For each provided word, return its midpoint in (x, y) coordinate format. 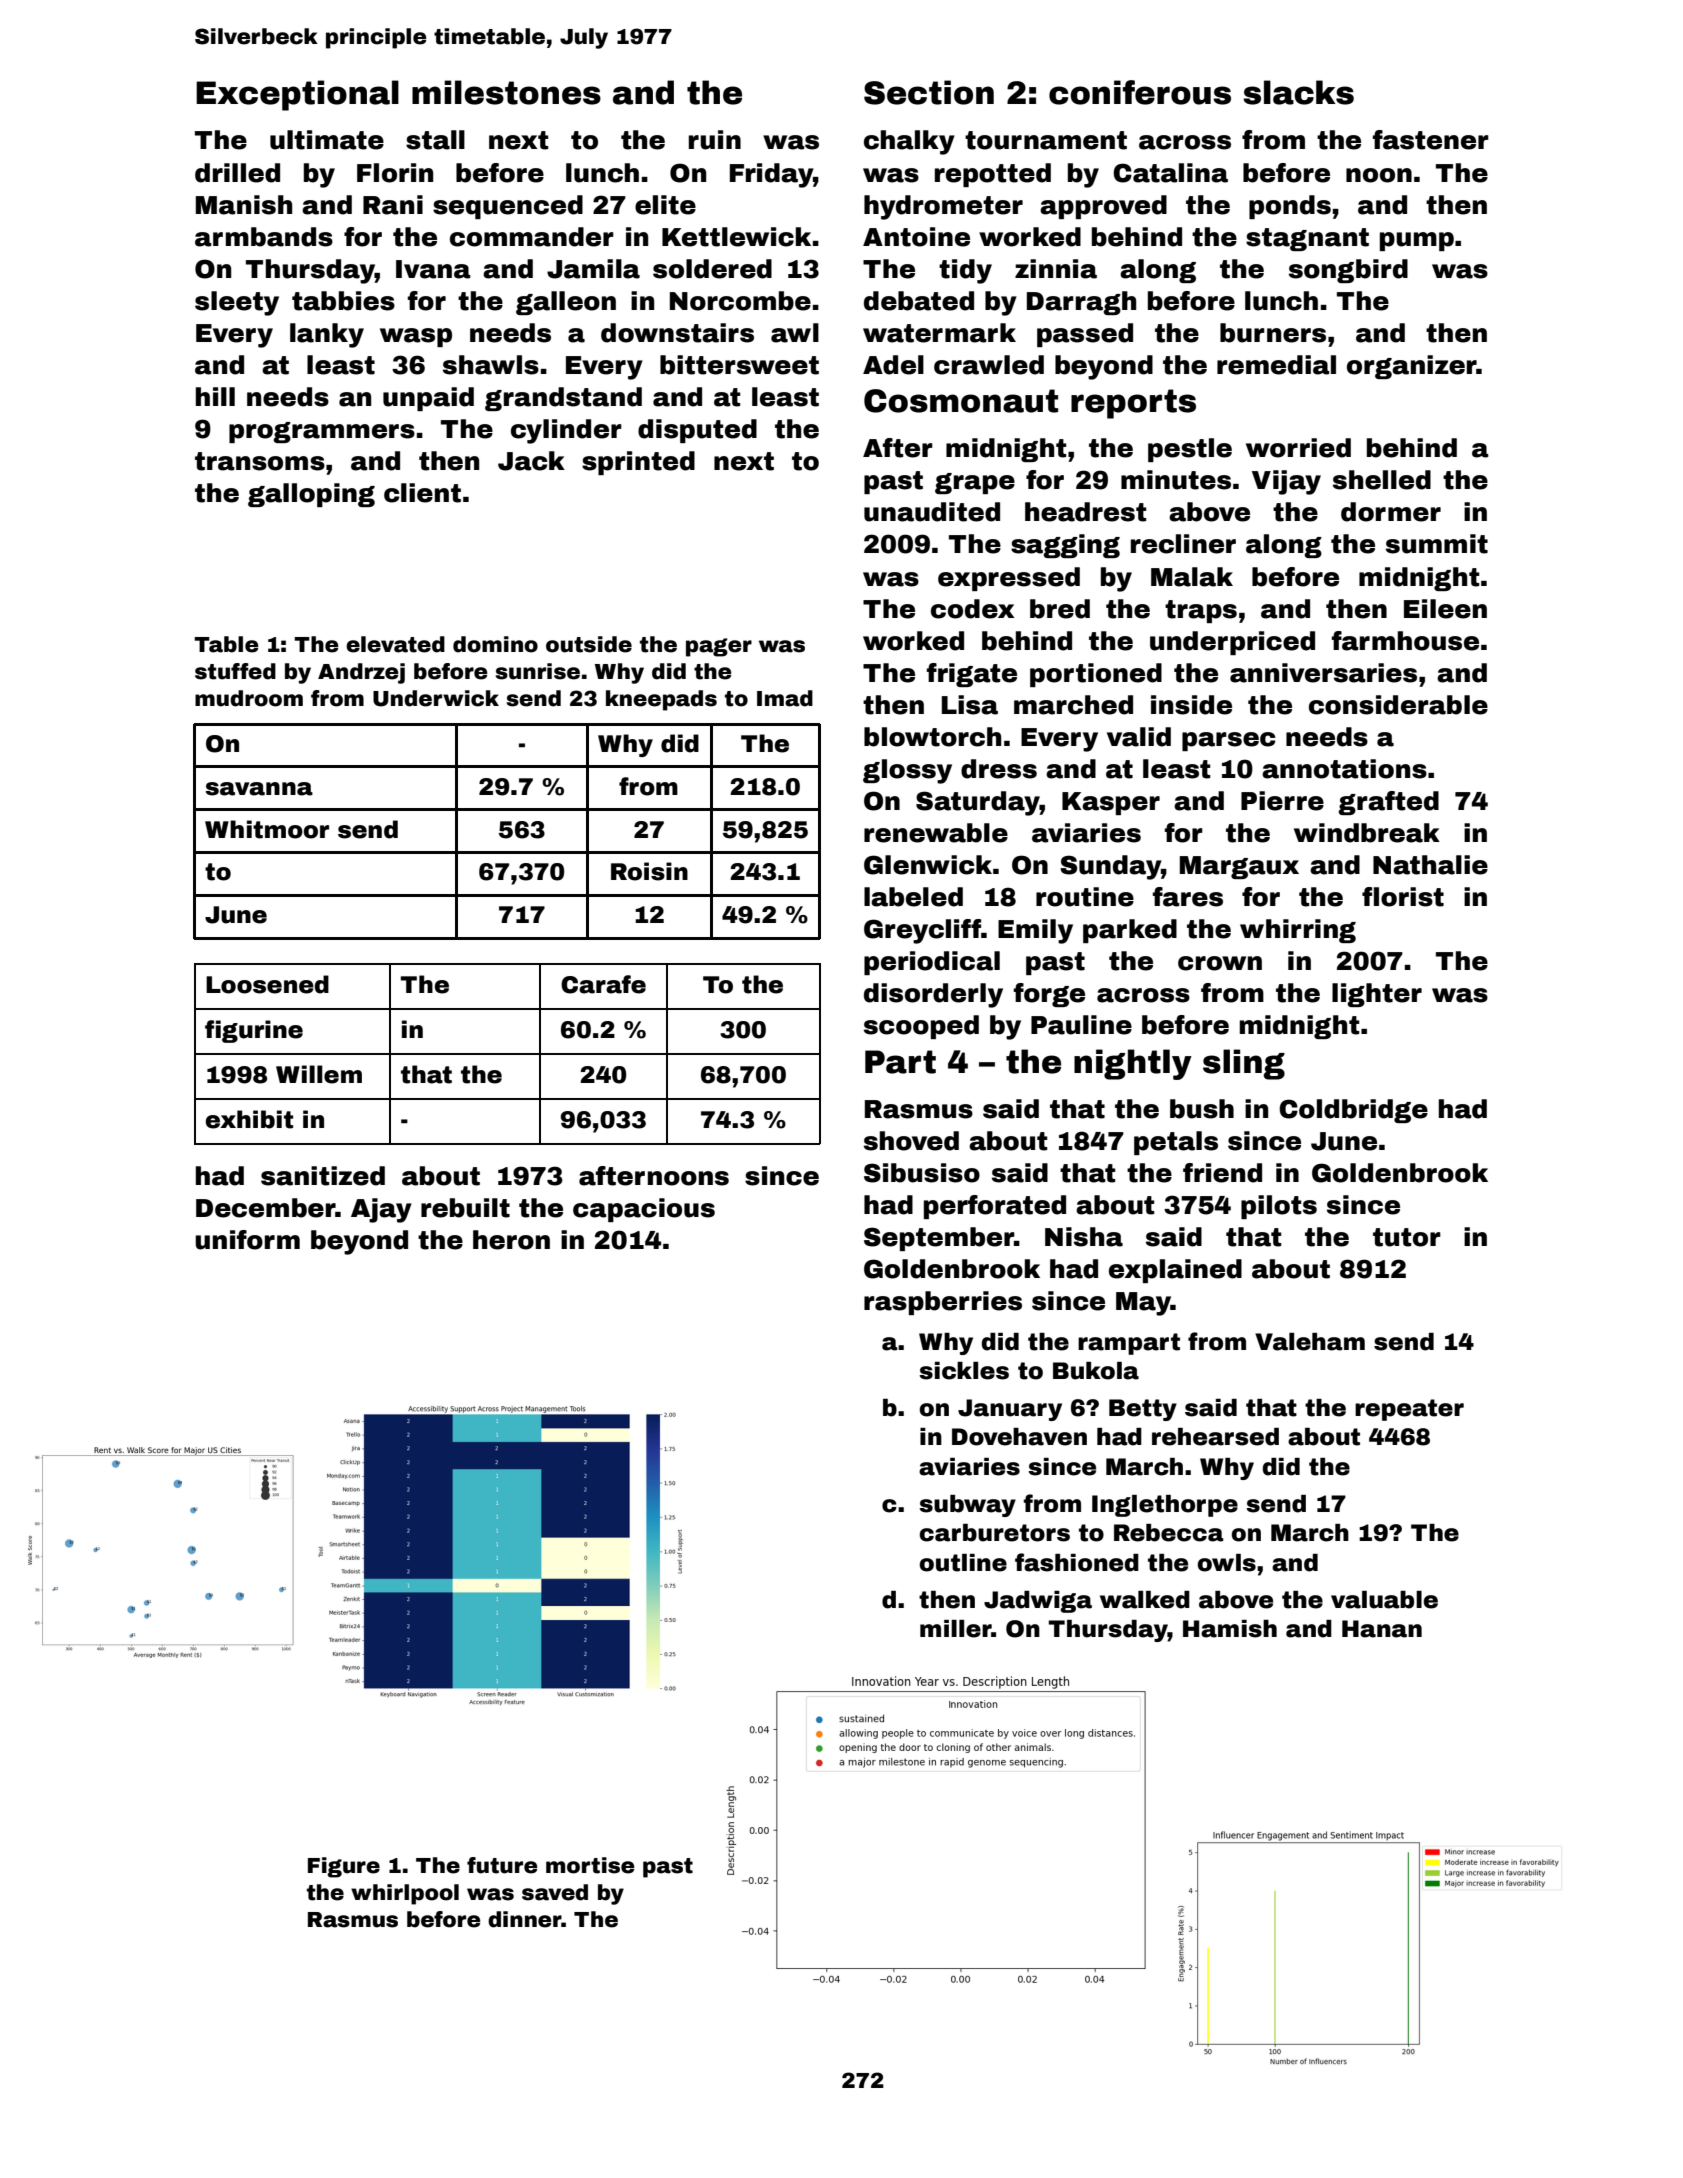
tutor (1407, 1237)
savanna (259, 789)
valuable (1384, 1600)
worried (1298, 448)
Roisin (649, 871)
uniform (247, 1240)
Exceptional (297, 95)
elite (665, 205)
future (502, 1865)
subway (967, 1506)
